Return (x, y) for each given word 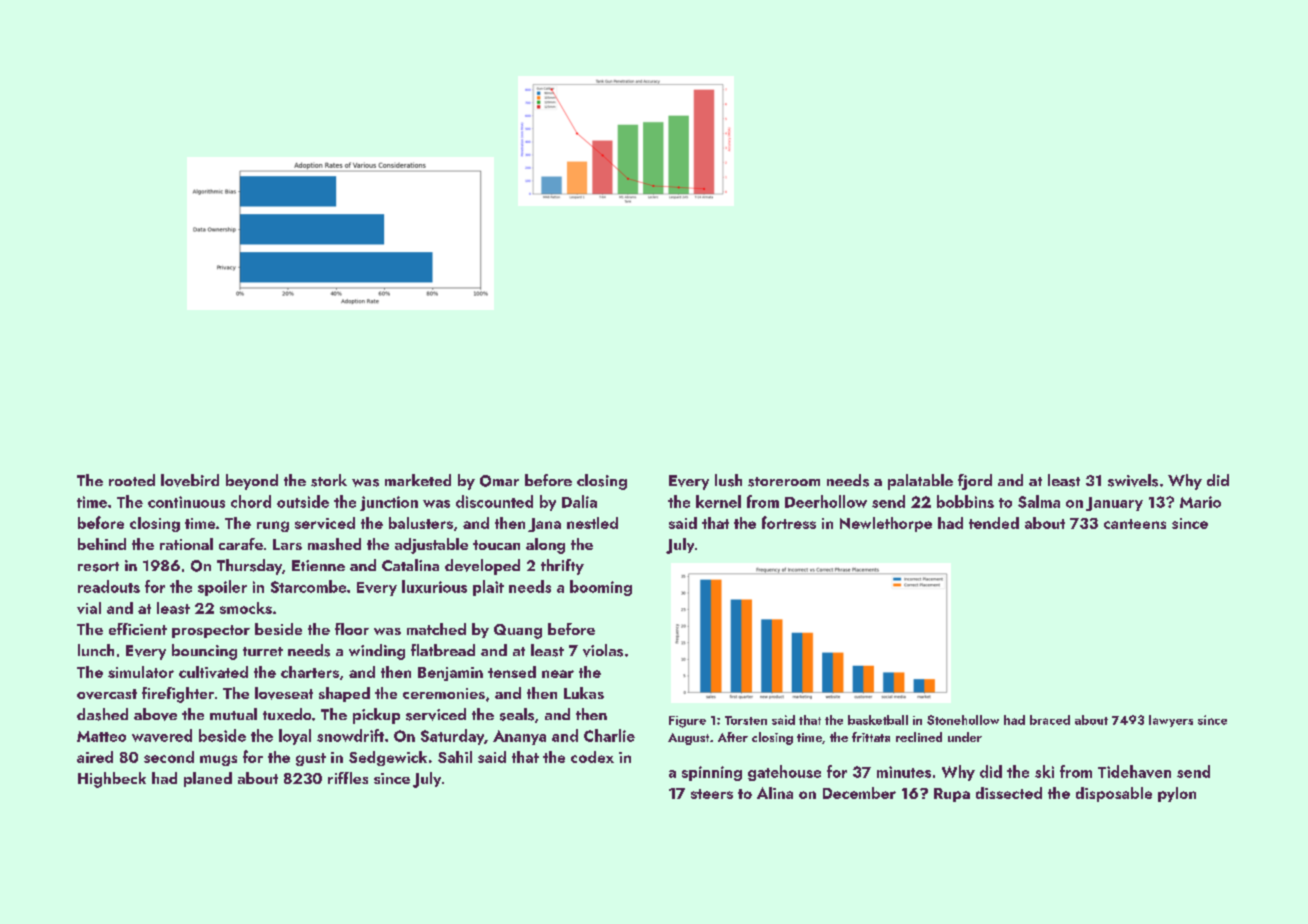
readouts (109, 586)
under (965, 737)
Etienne (318, 565)
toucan (496, 545)
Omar (499, 481)
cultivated (213, 672)
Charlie (609, 735)
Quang (518, 631)
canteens (1135, 524)
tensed (512, 672)
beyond (252, 482)
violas (603, 650)
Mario (1200, 502)
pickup (376, 716)
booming (601, 588)
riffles (348, 778)
